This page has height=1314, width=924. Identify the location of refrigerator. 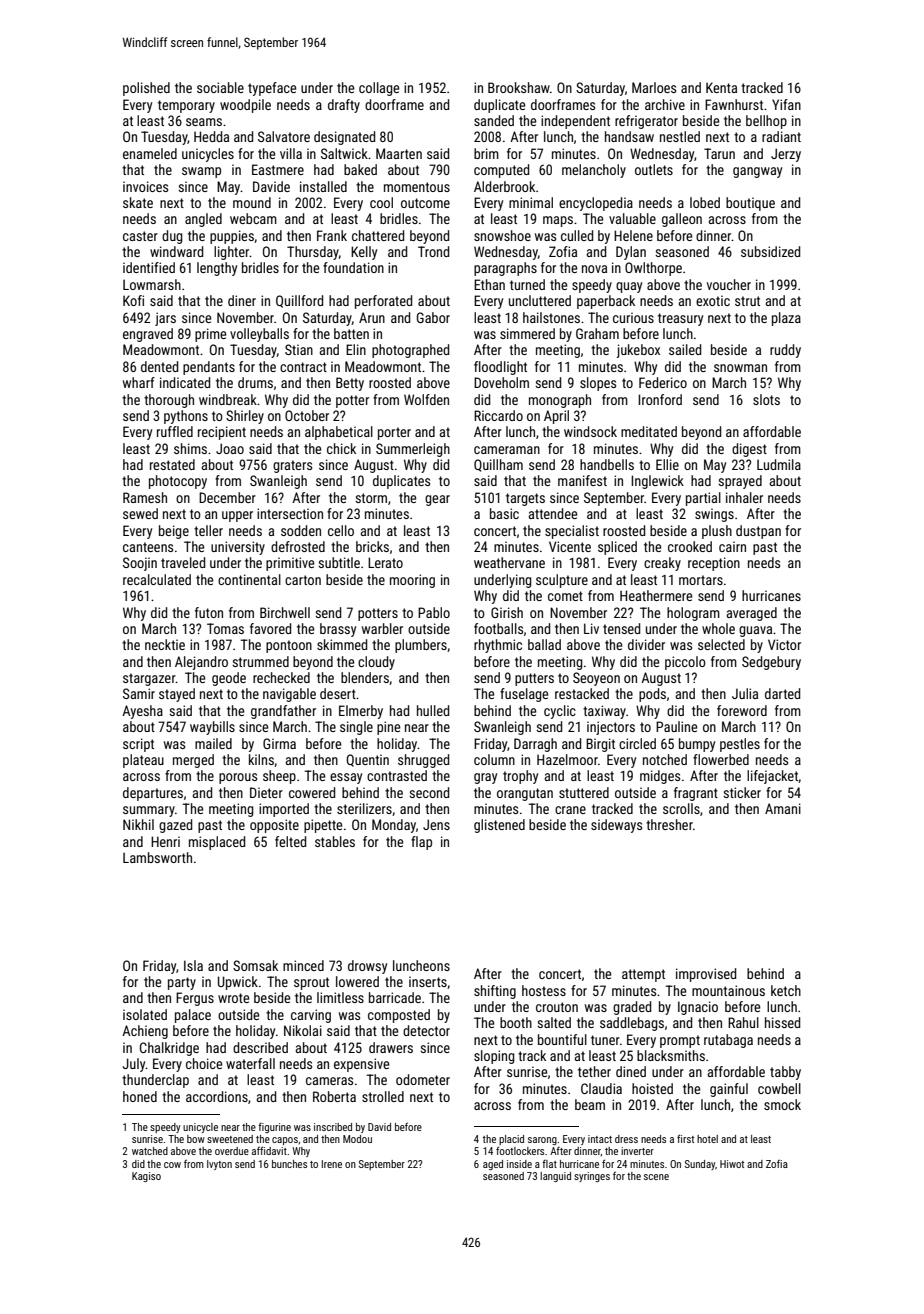
(646, 122).
